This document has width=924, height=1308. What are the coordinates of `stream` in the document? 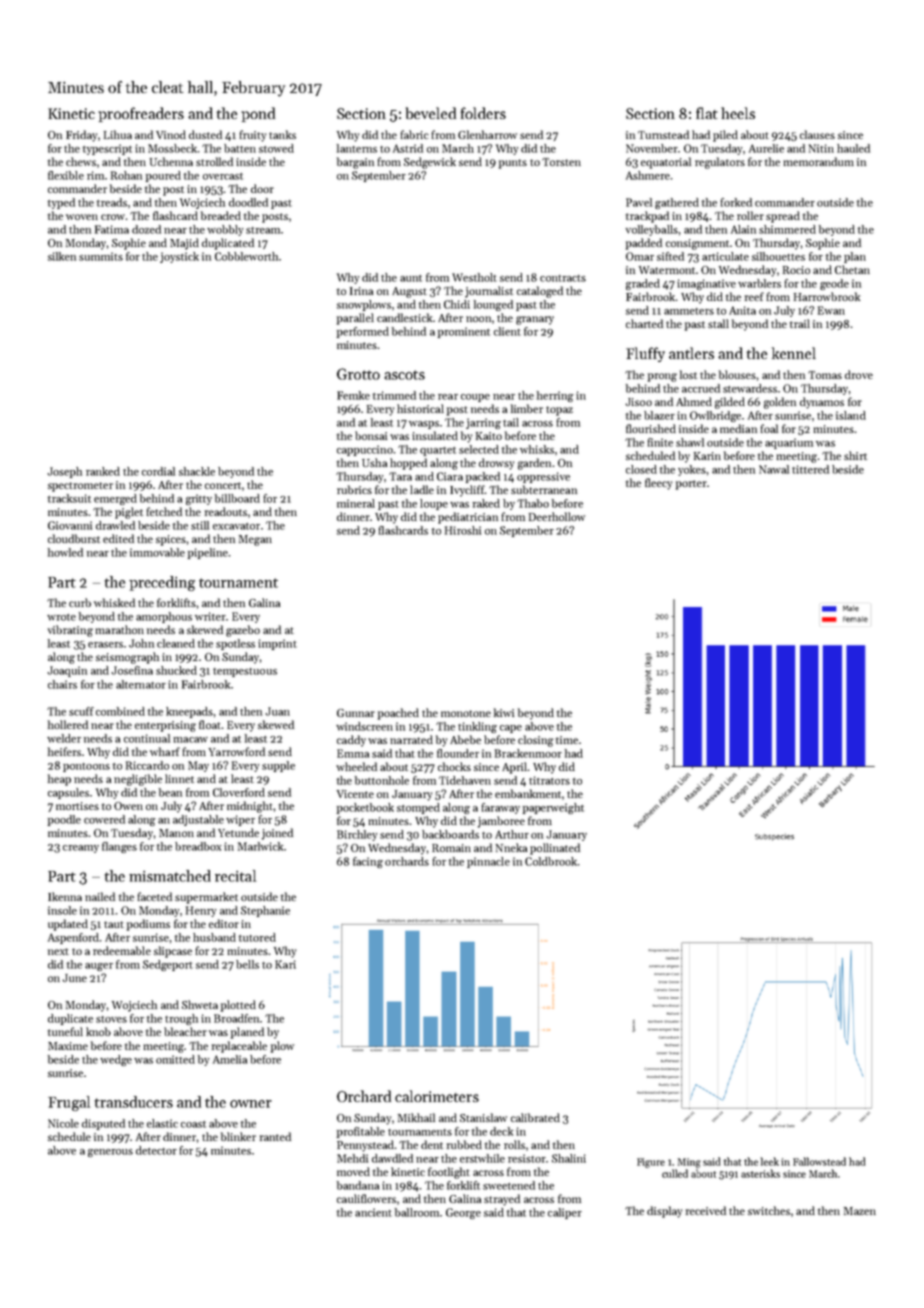 It's located at (263, 230).
